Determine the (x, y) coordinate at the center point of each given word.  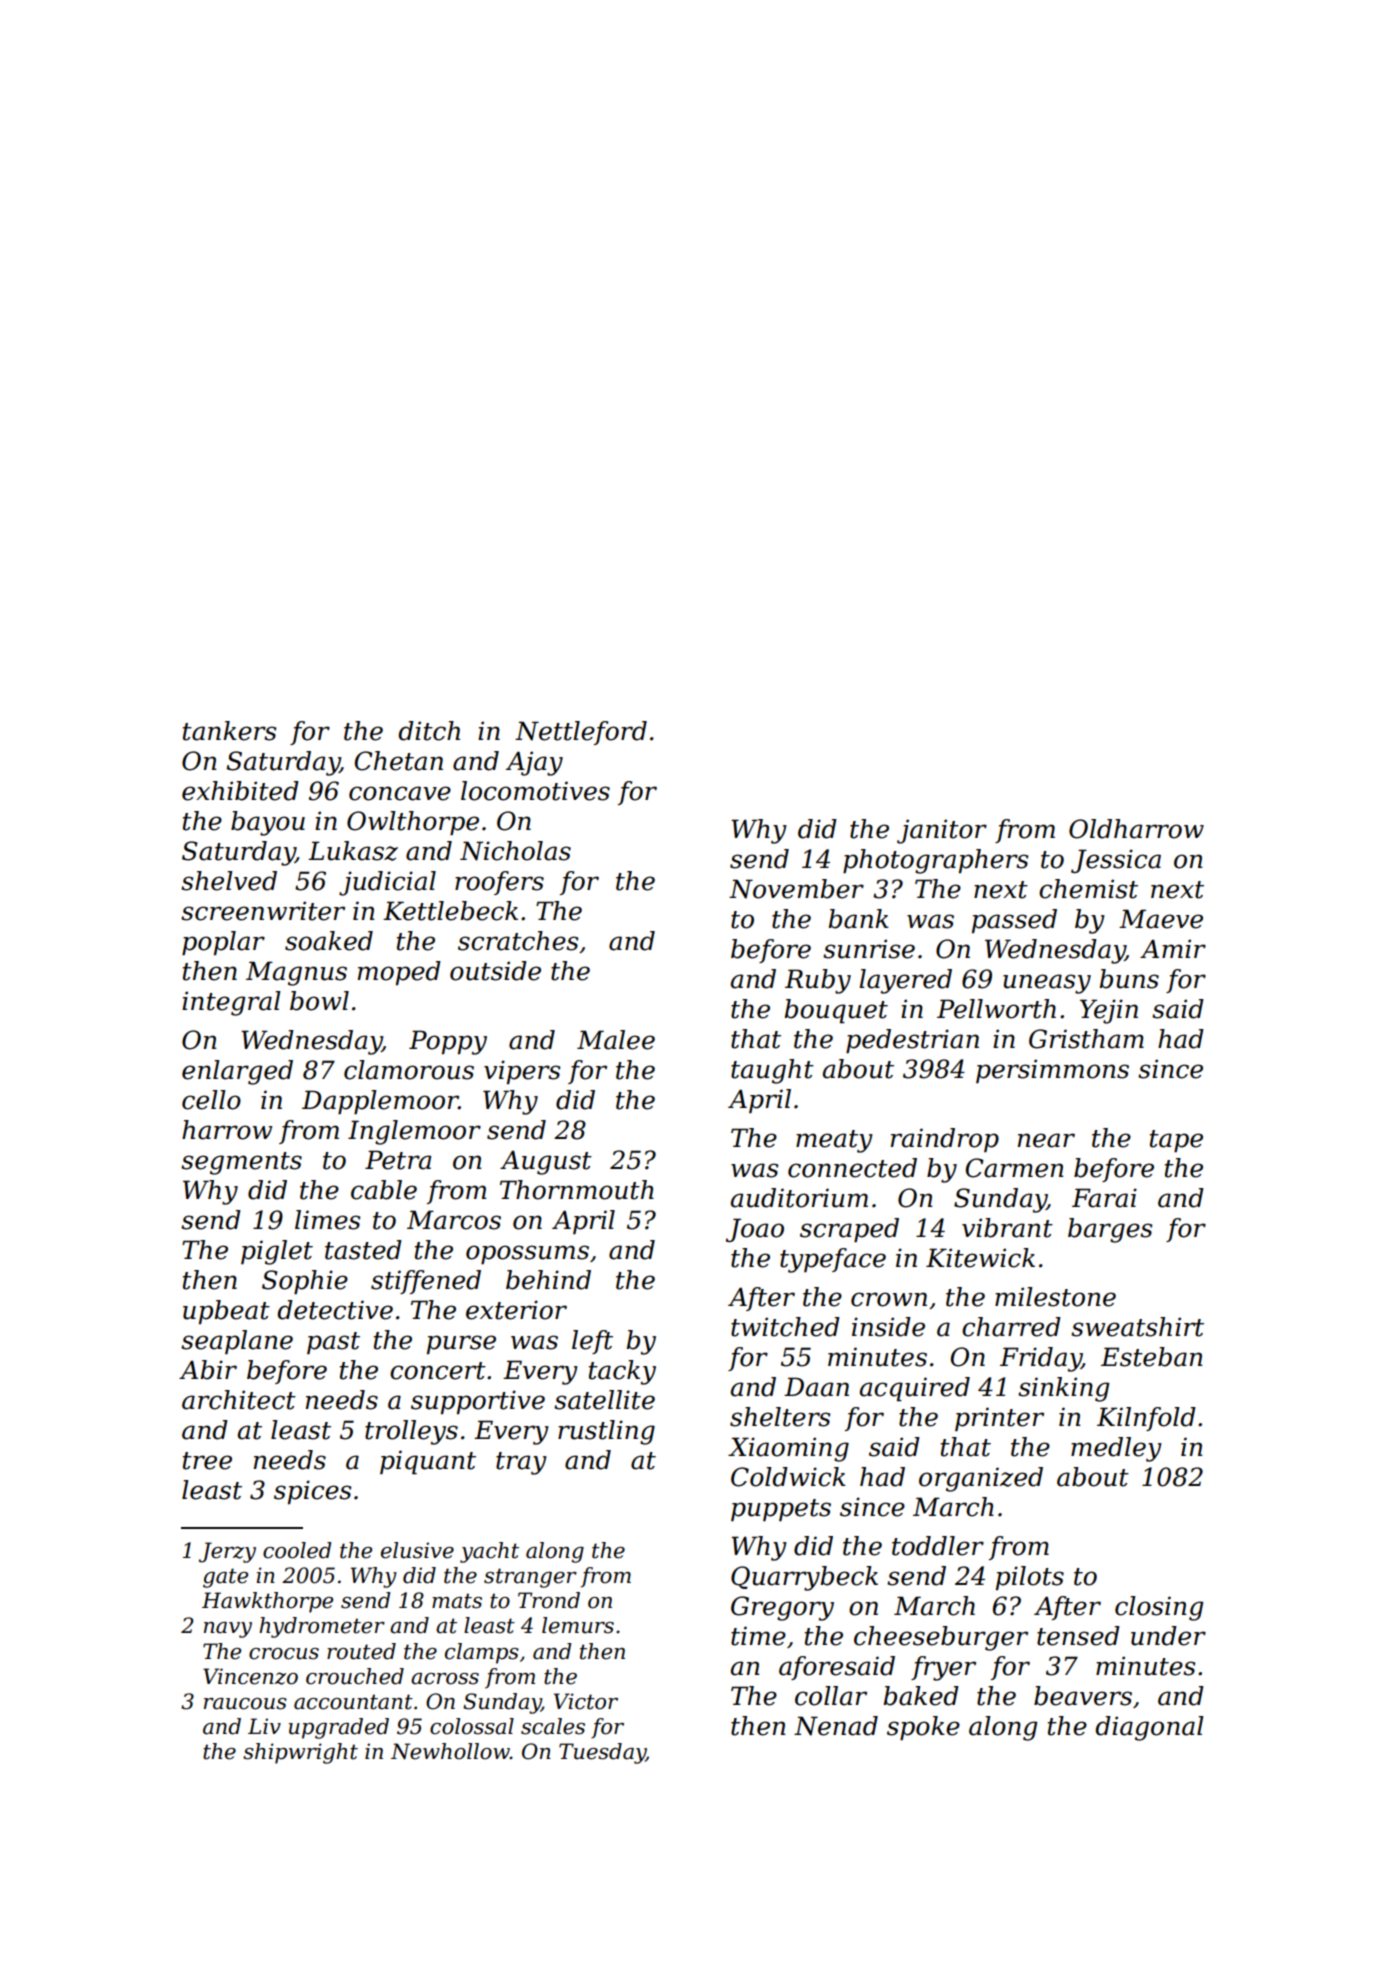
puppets (781, 1510)
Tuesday (602, 1753)
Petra (398, 1160)
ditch (429, 731)
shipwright (300, 1753)
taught (772, 1071)
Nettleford (581, 733)
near (1046, 1140)
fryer (943, 1668)
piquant (428, 1462)
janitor (942, 831)
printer (999, 1419)
